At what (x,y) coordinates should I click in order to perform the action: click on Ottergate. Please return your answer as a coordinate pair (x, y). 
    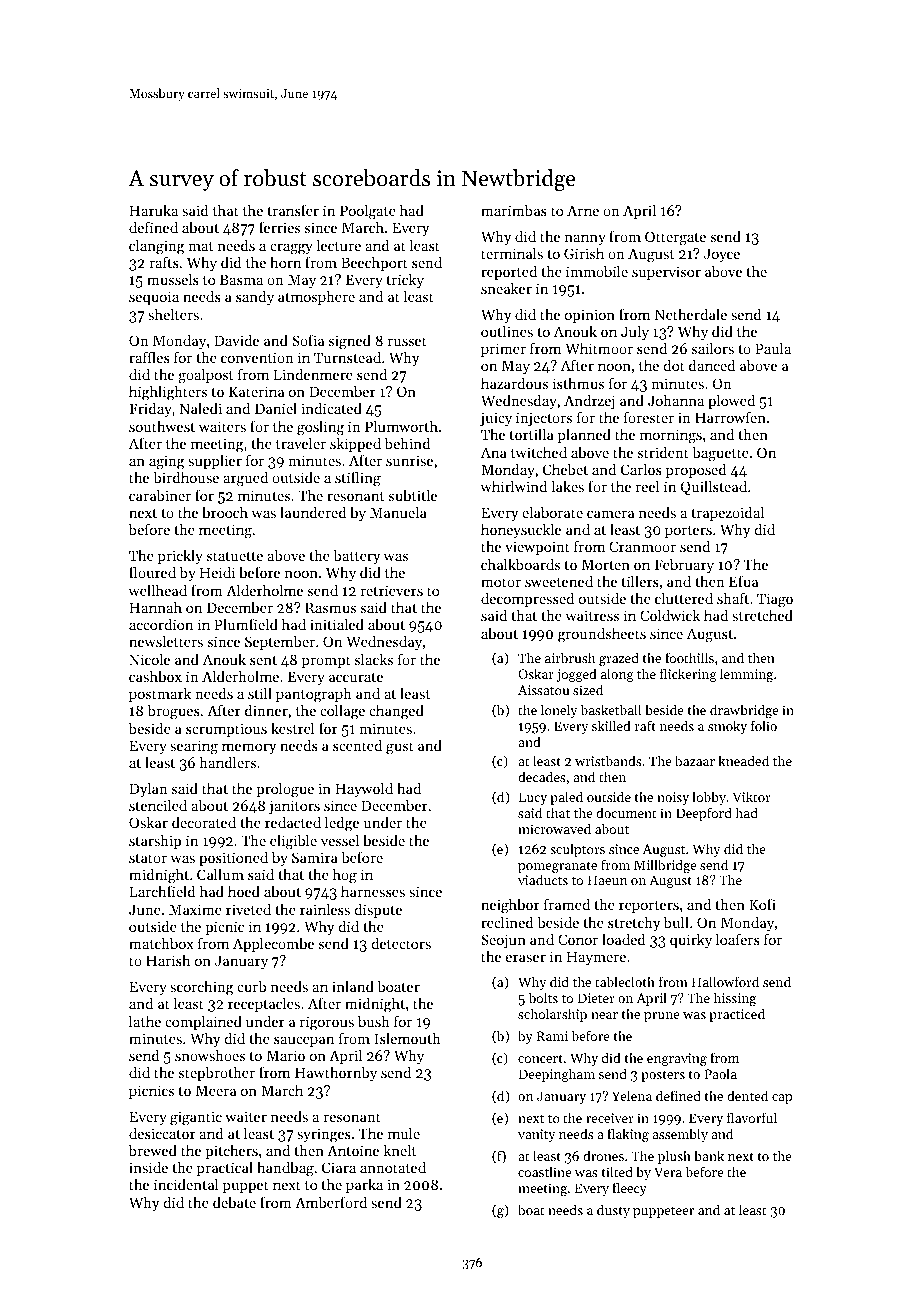
    Looking at the image, I should click on (675, 238).
